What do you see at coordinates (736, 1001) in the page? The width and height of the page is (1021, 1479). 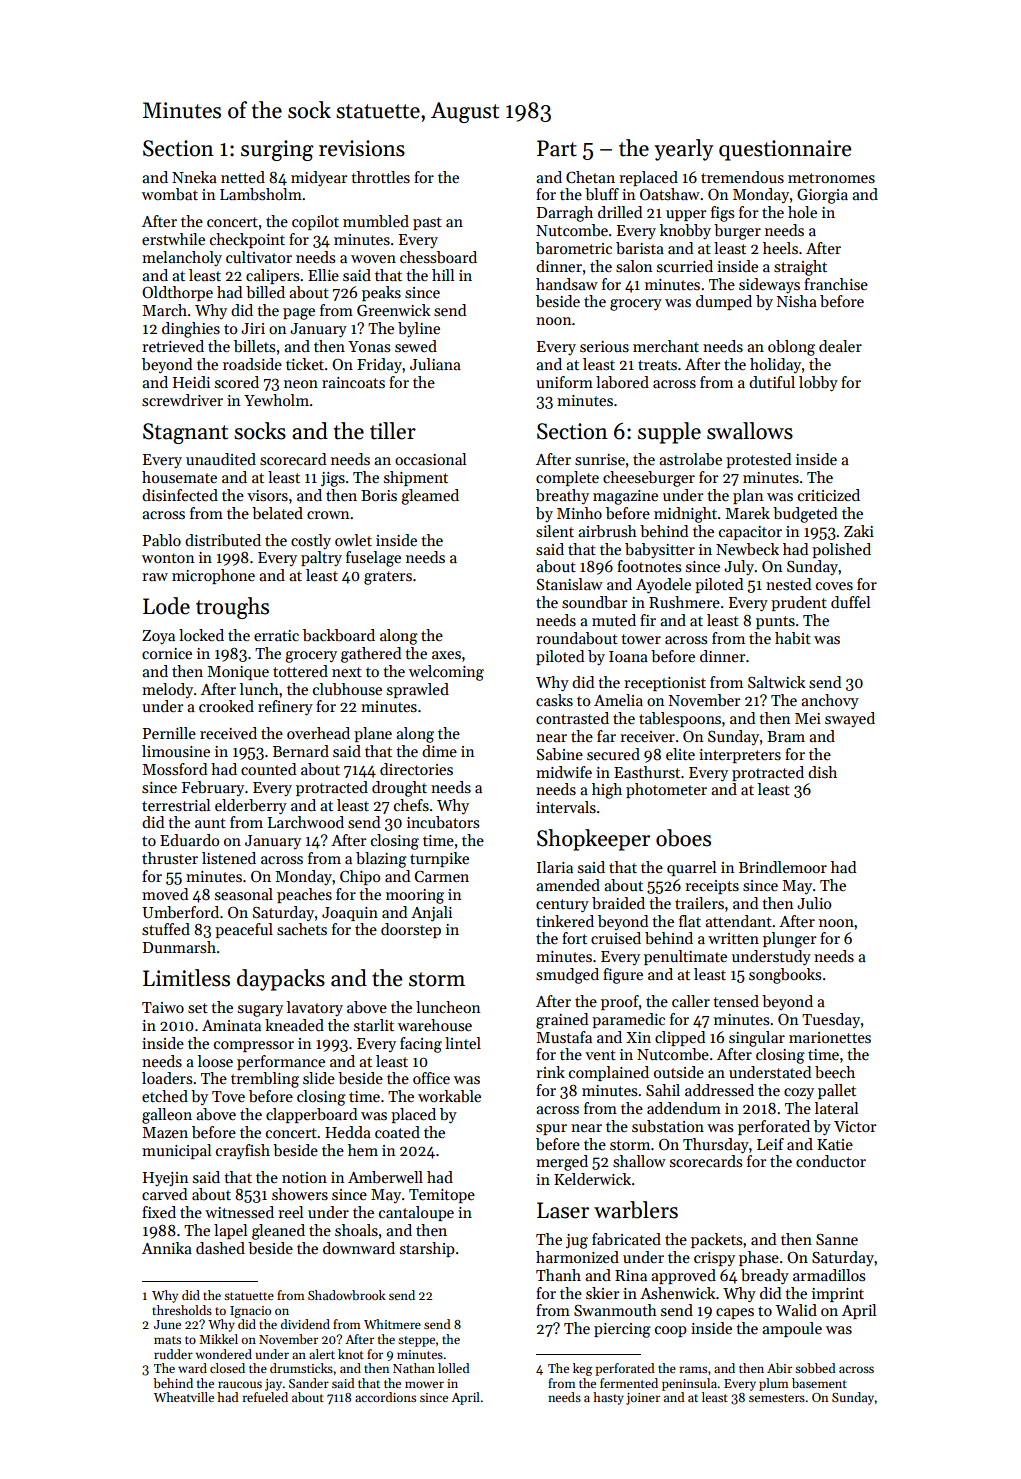 I see `tensed` at bounding box center [736, 1001].
